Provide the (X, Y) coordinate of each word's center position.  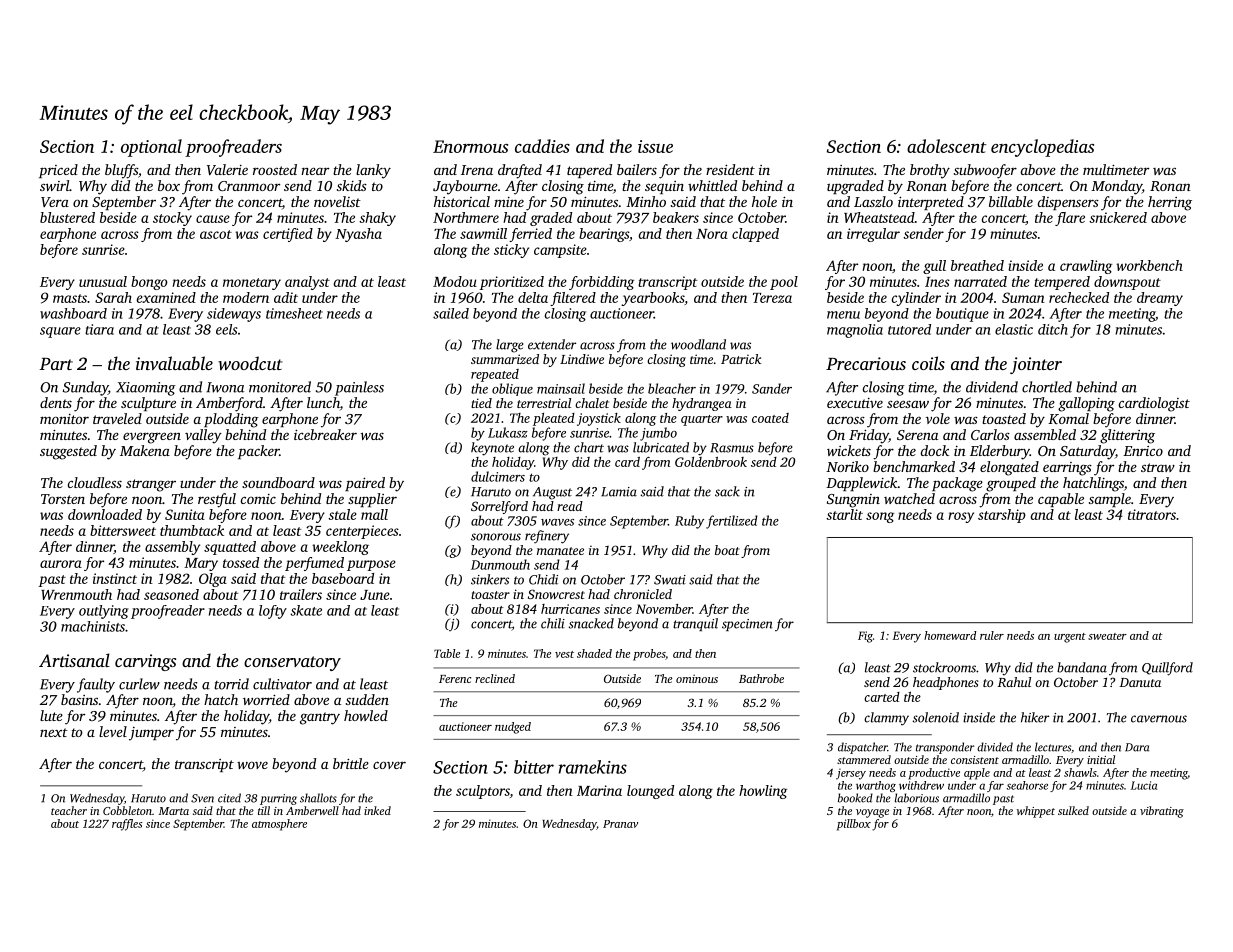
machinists (93, 626)
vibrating (1162, 812)
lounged (650, 792)
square (60, 332)
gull (934, 267)
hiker (1035, 717)
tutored (909, 329)
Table (447, 653)
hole (764, 201)
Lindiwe (582, 359)
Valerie (227, 169)
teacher (69, 810)
